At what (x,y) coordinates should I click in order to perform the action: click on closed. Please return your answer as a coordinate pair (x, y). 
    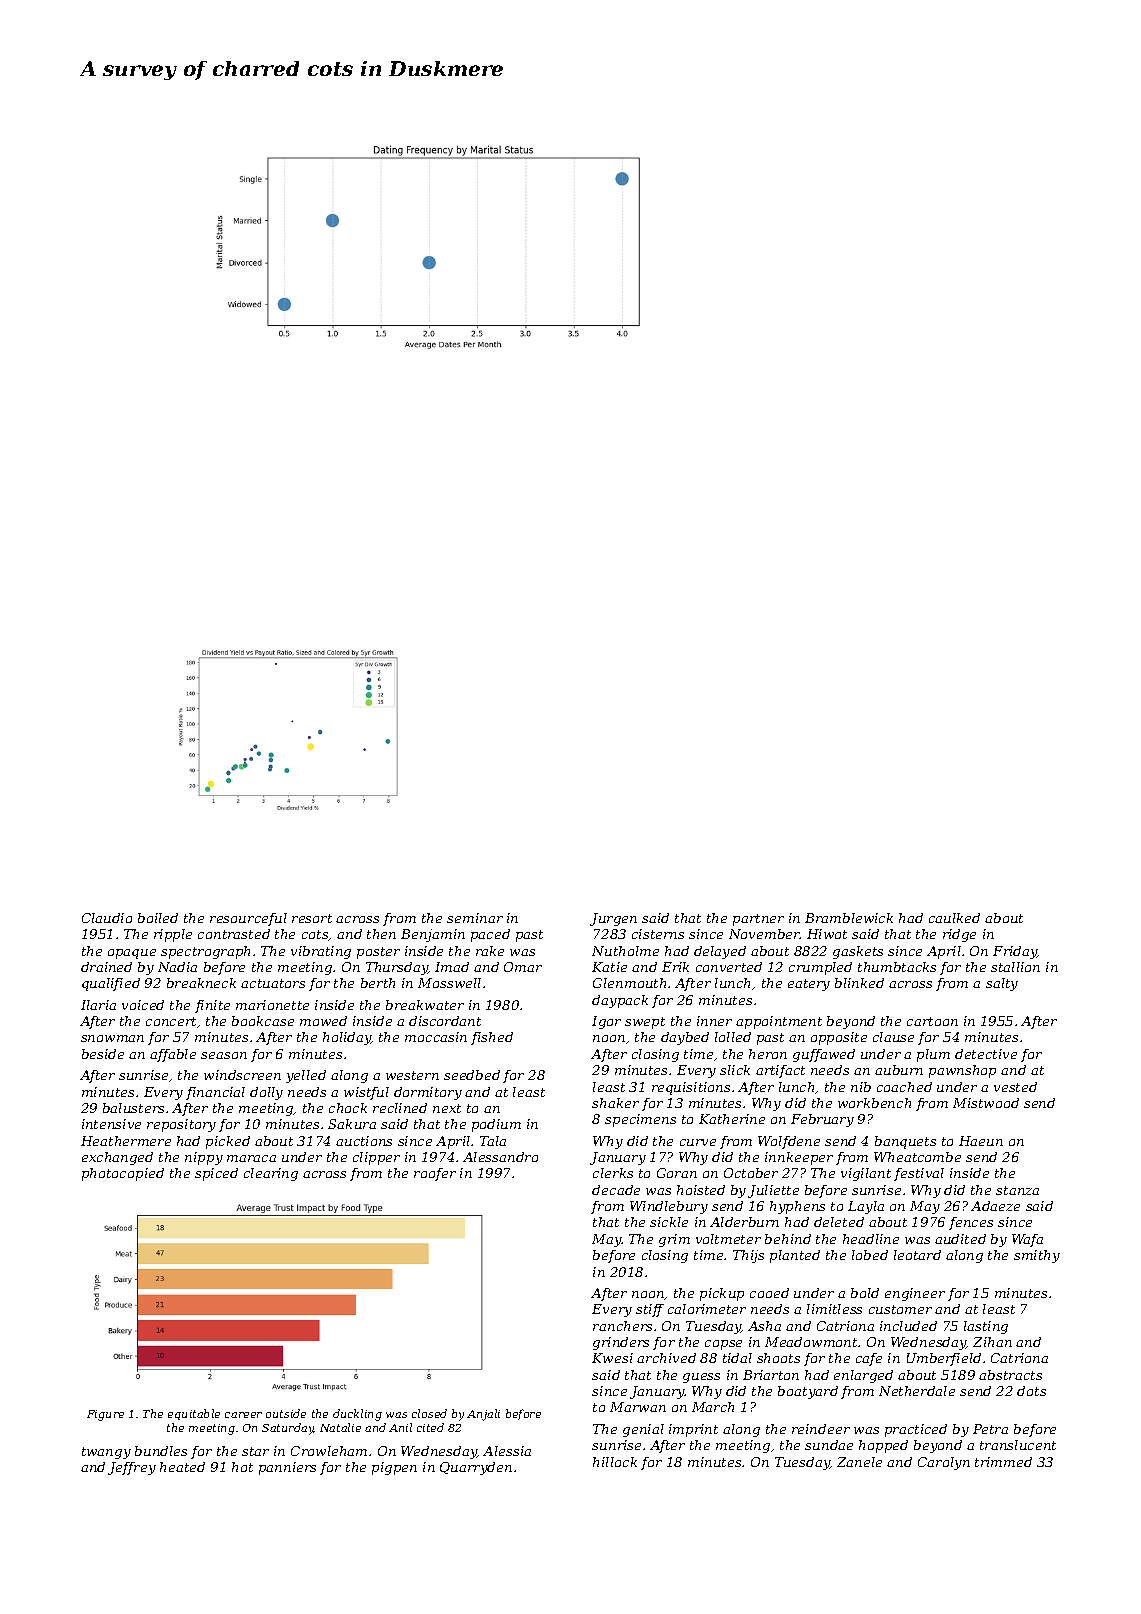
    Looking at the image, I should click on (429, 1413).
